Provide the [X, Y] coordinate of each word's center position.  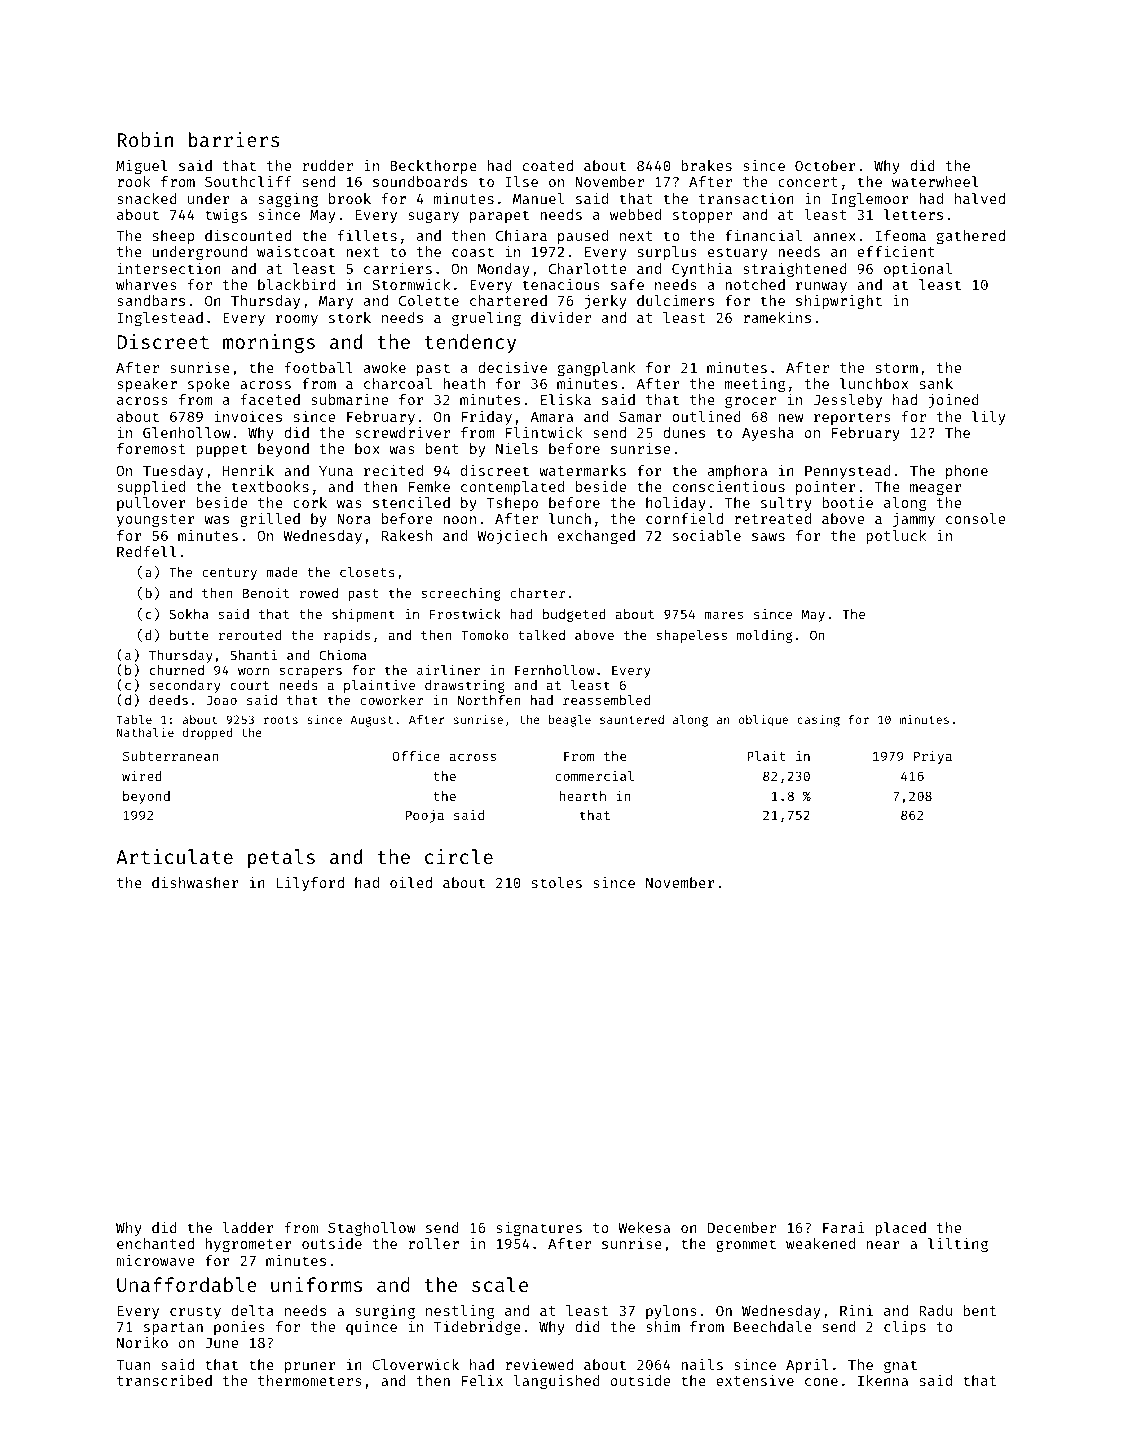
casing [818, 720]
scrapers [310, 673]
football [319, 367]
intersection [169, 268]
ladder [248, 1227]
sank [936, 383]
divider [561, 317]
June [221, 1343]
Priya [933, 757]
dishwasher [195, 882]
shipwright [839, 302]
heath [464, 383]
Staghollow [372, 1229]
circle [459, 856]
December [742, 1227]
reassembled [606, 700]
